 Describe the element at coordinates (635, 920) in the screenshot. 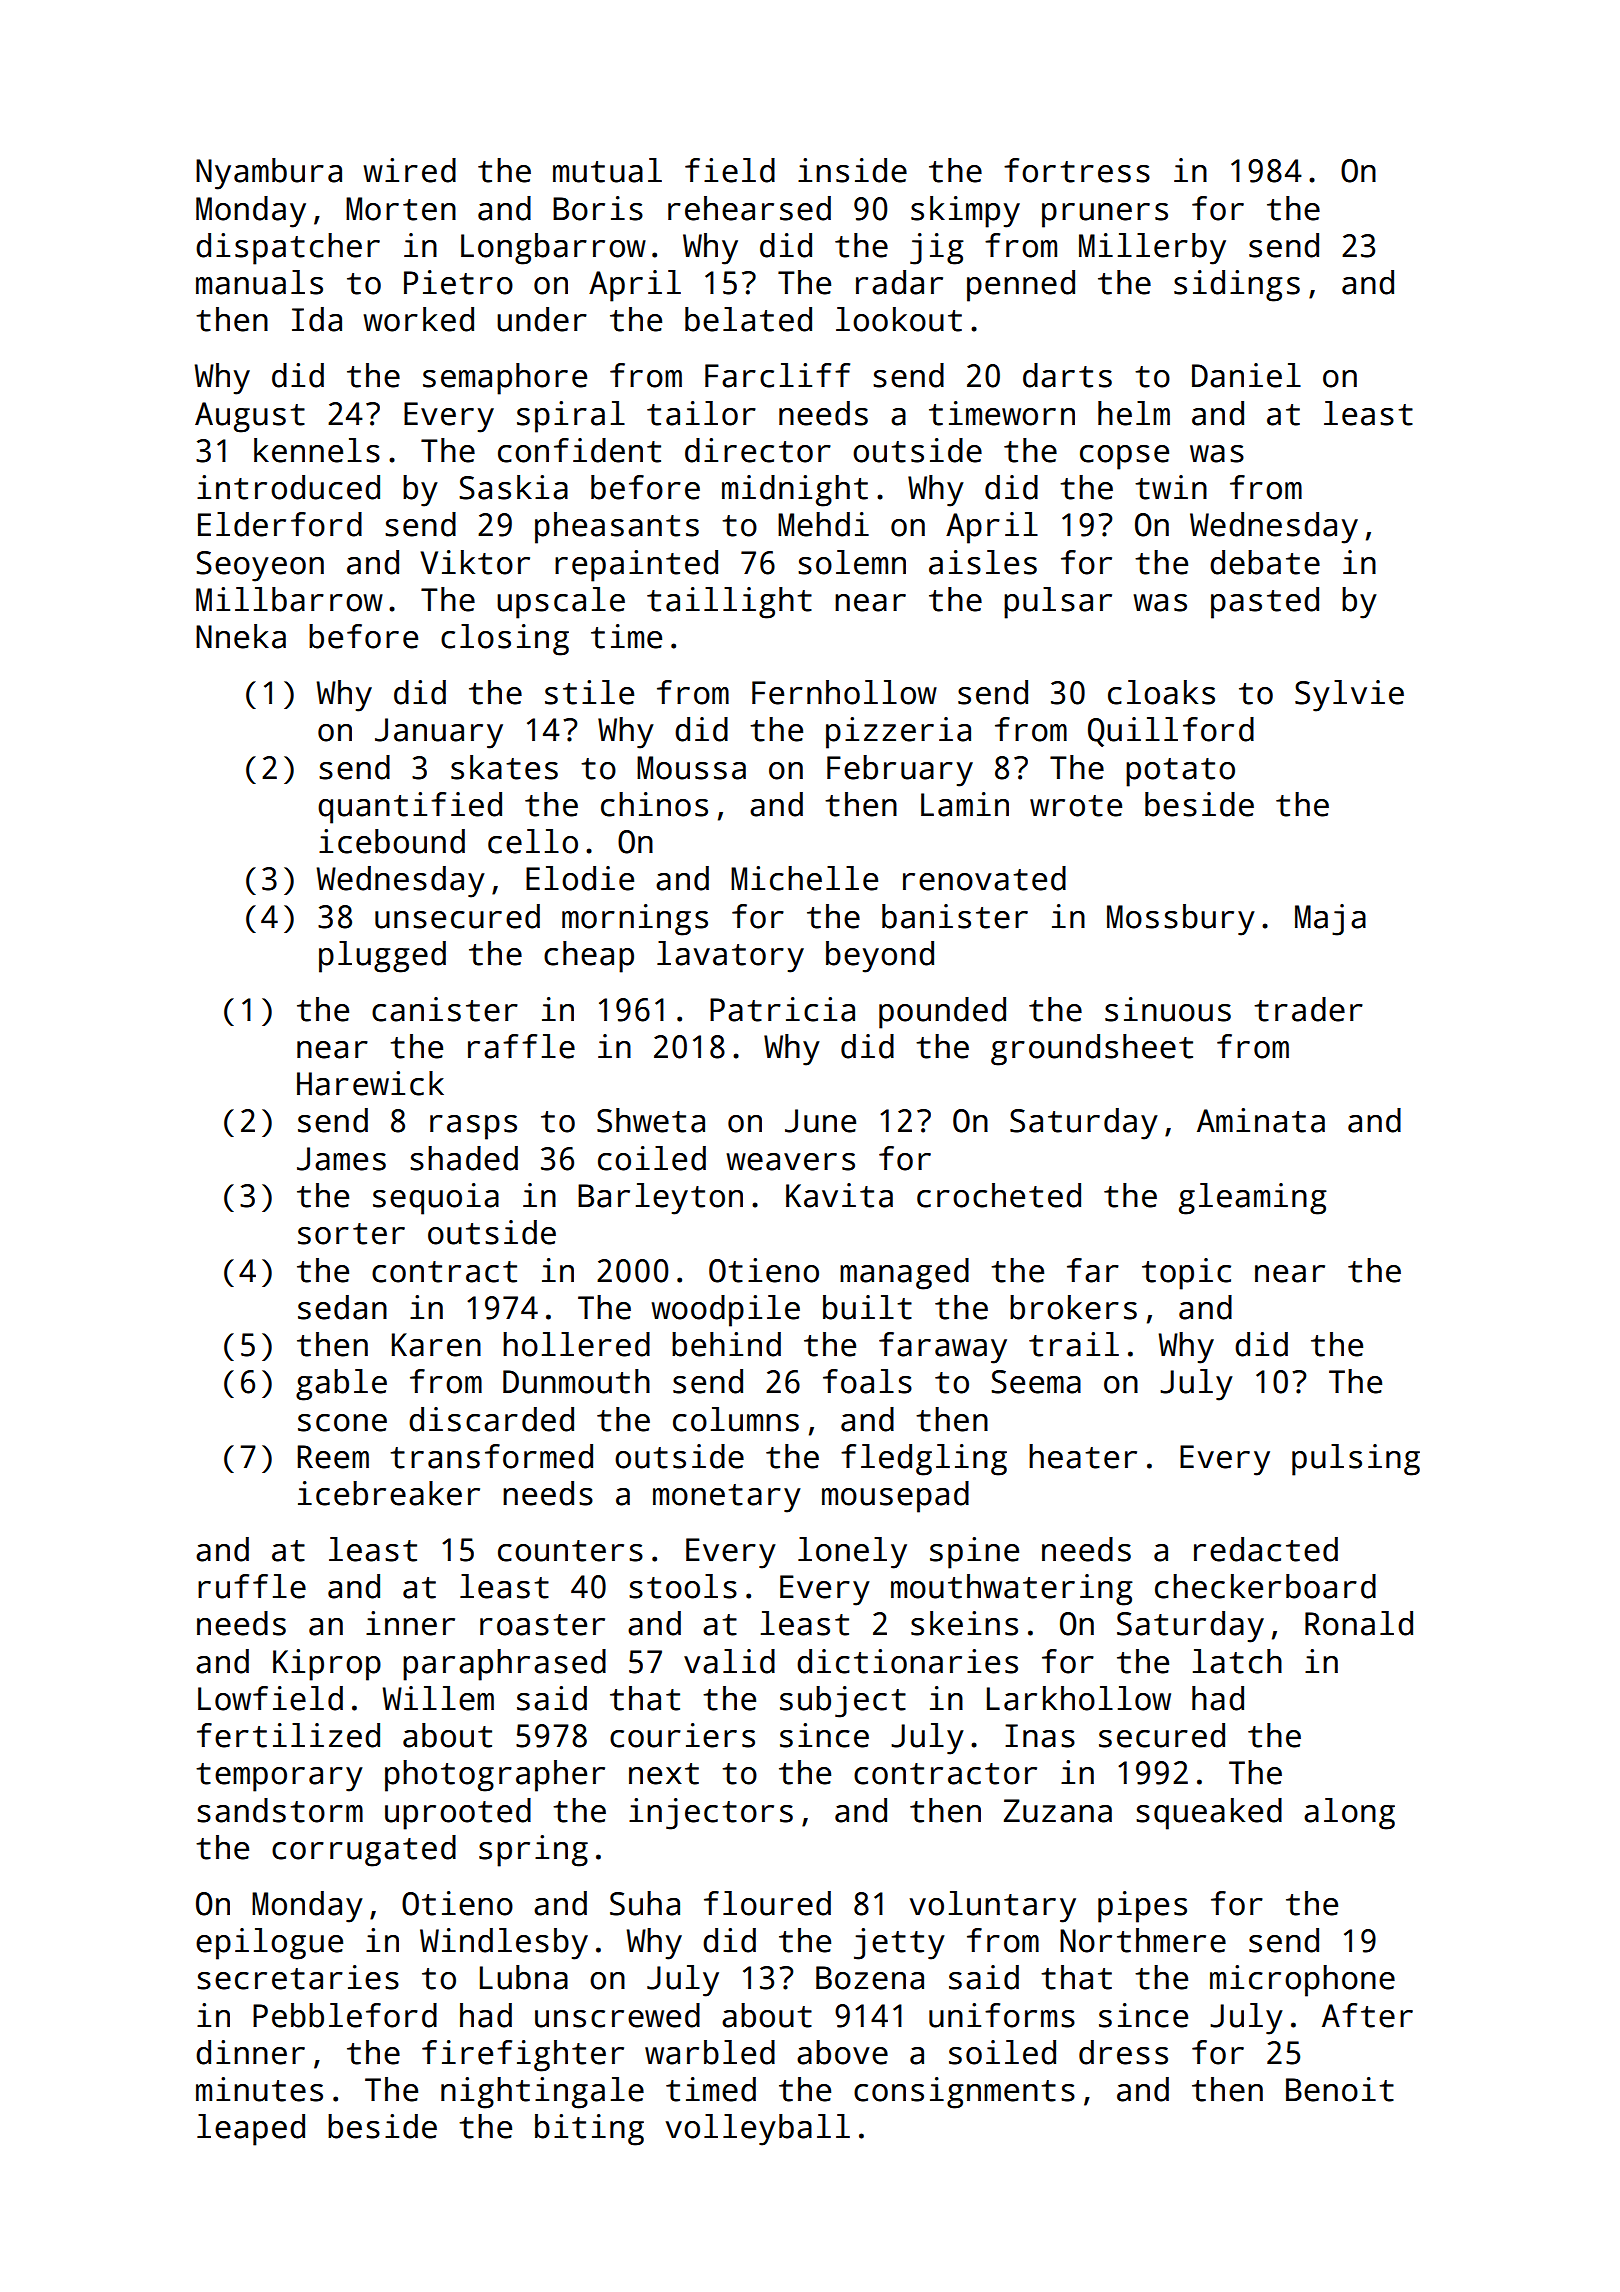

I see `mornings` at that location.
